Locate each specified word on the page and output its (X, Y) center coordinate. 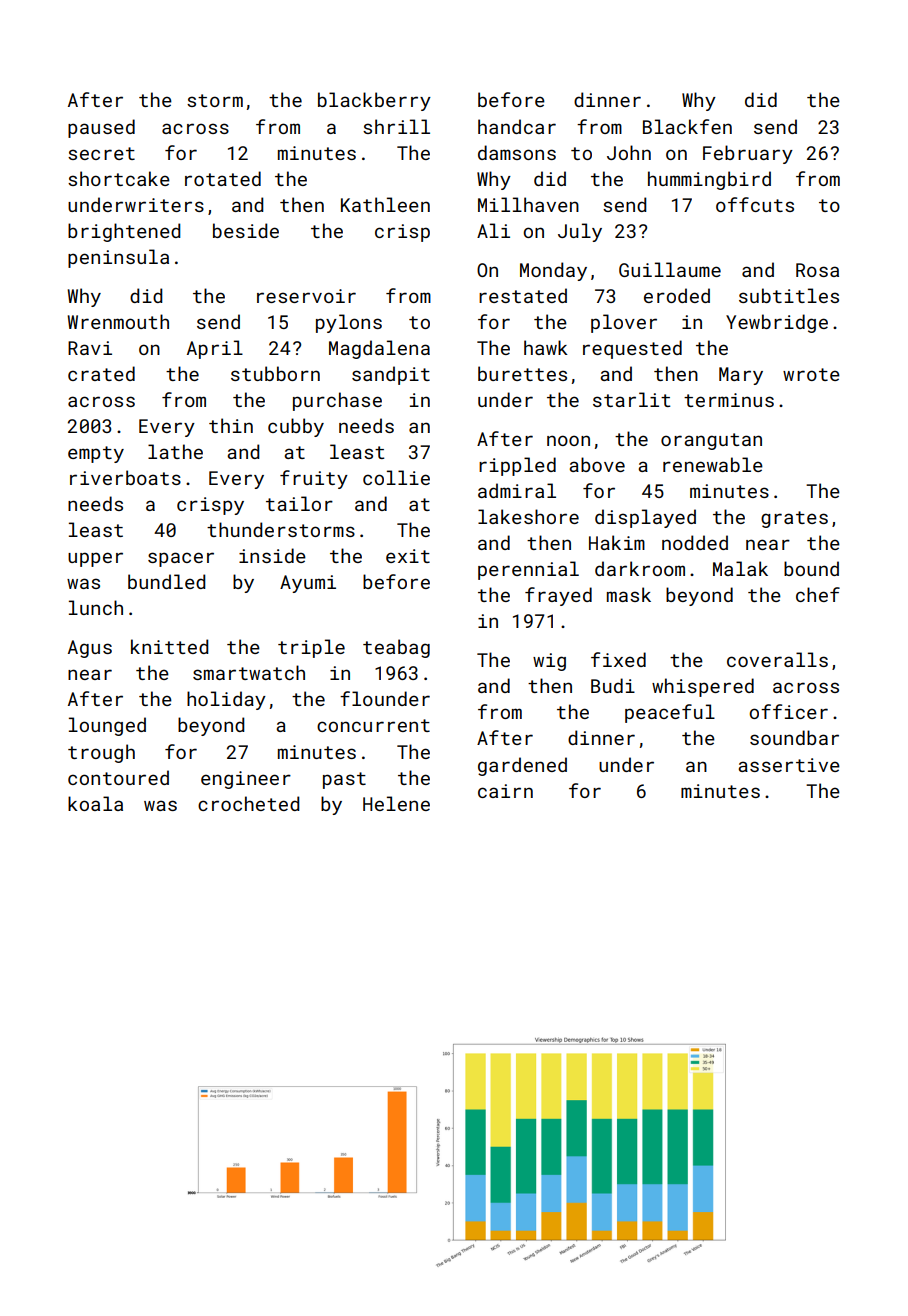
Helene (396, 803)
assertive (789, 765)
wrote (811, 374)
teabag (396, 648)
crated (101, 373)
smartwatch (249, 672)
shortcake (119, 178)
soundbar (794, 737)
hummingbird (709, 180)
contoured (118, 777)
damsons (517, 152)
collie (396, 477)
